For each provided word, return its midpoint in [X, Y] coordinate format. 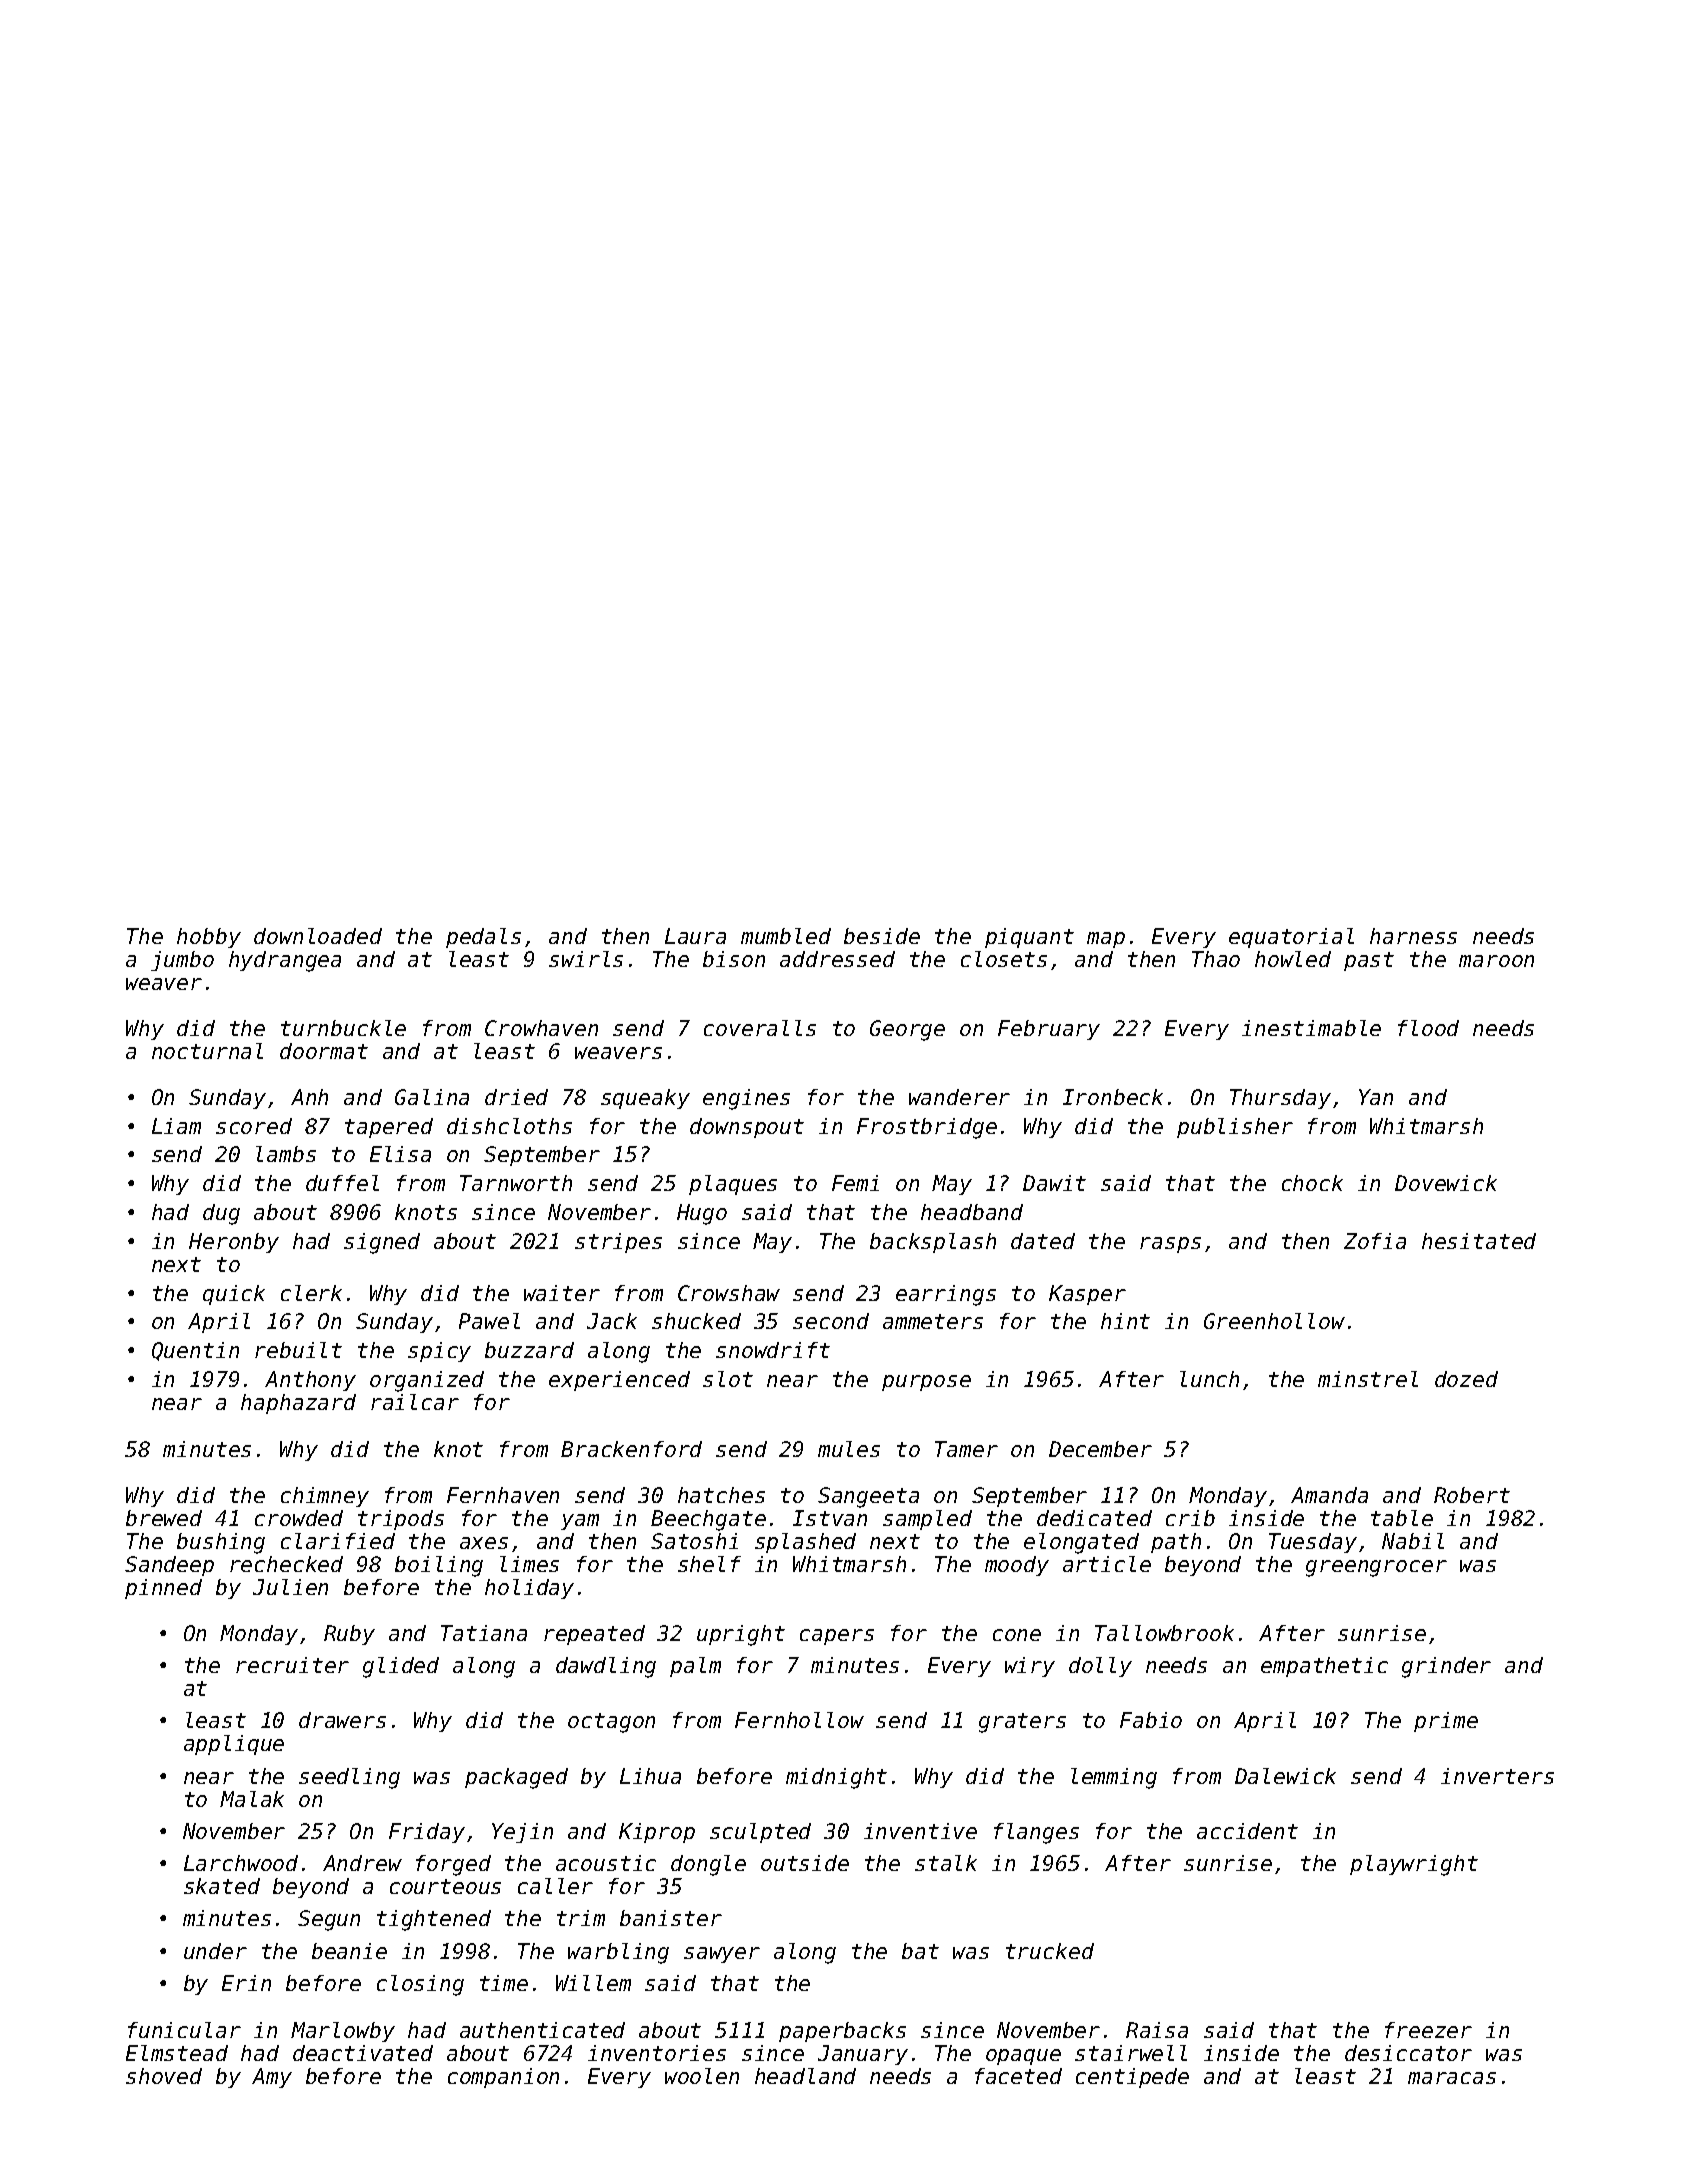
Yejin [522, 1833]
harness [1413, 936]
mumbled [786, 936]
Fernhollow [799, 1720]
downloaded [318, 936]
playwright [1414, 1865]
